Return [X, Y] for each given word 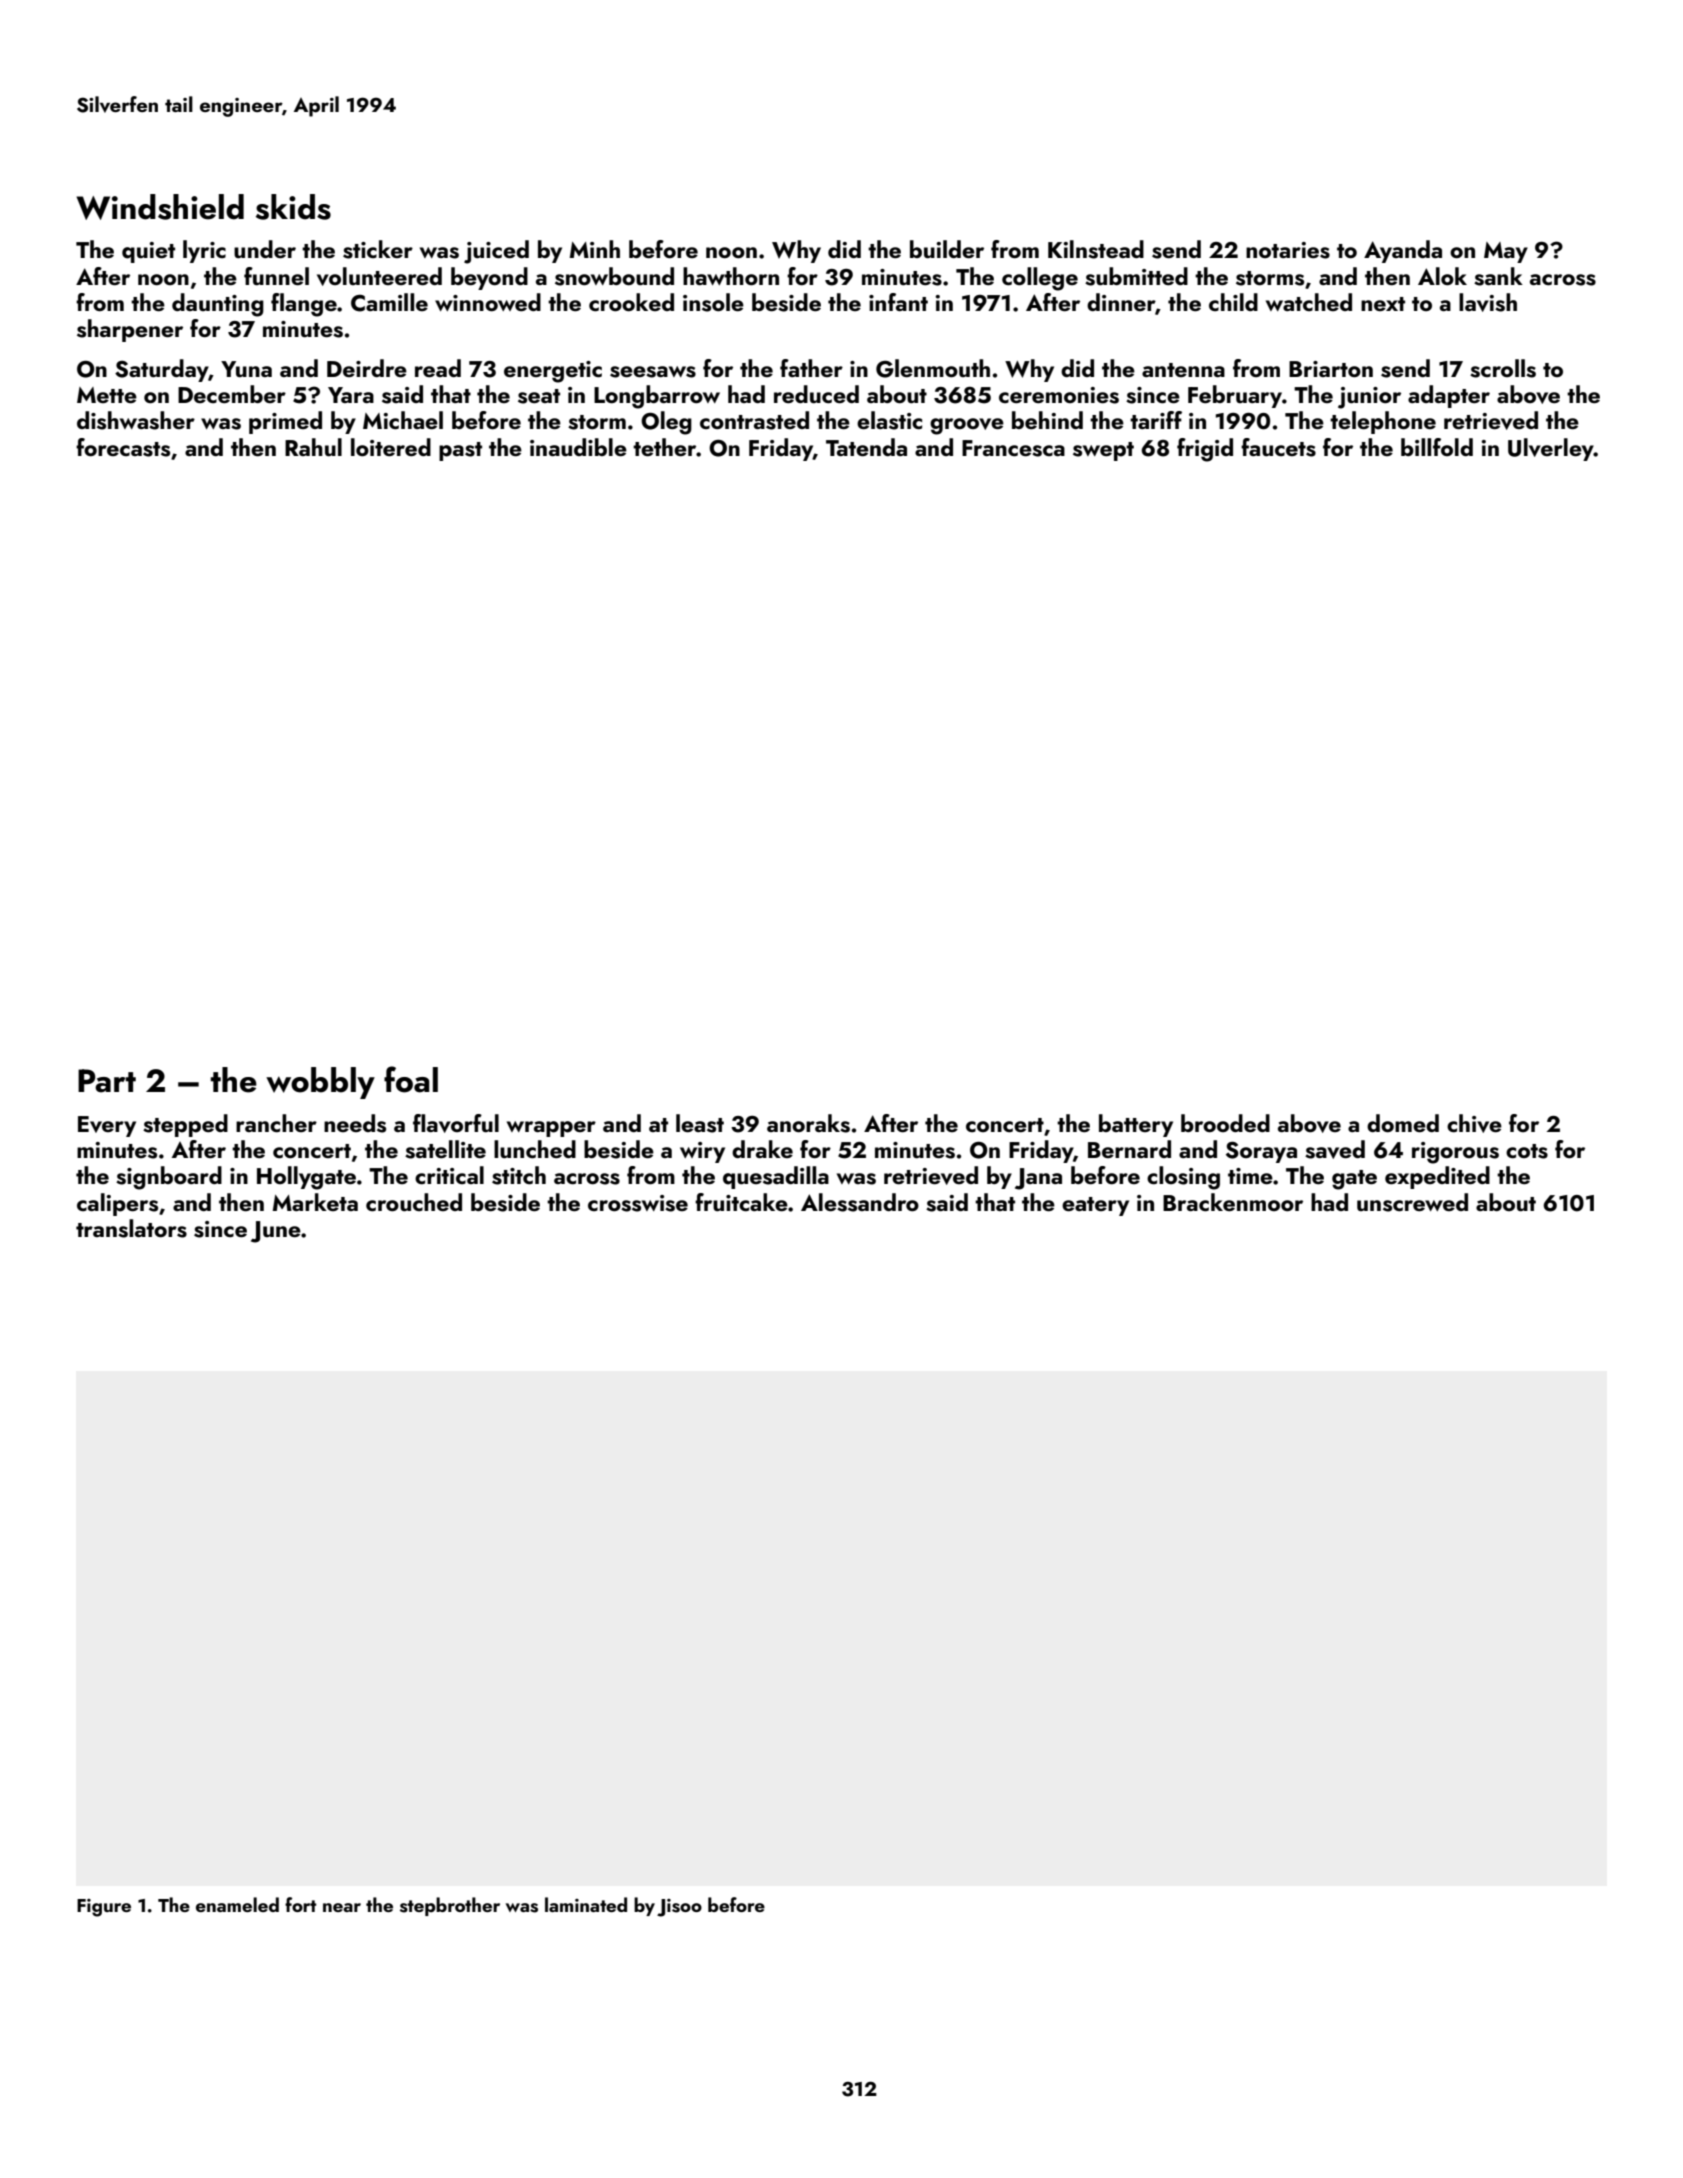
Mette [107, 395]
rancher [276, 1123]
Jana [1038, 1179]
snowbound [614, 276]
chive [1474, 1123]
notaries [1288, 250]
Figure [104, 1908]
